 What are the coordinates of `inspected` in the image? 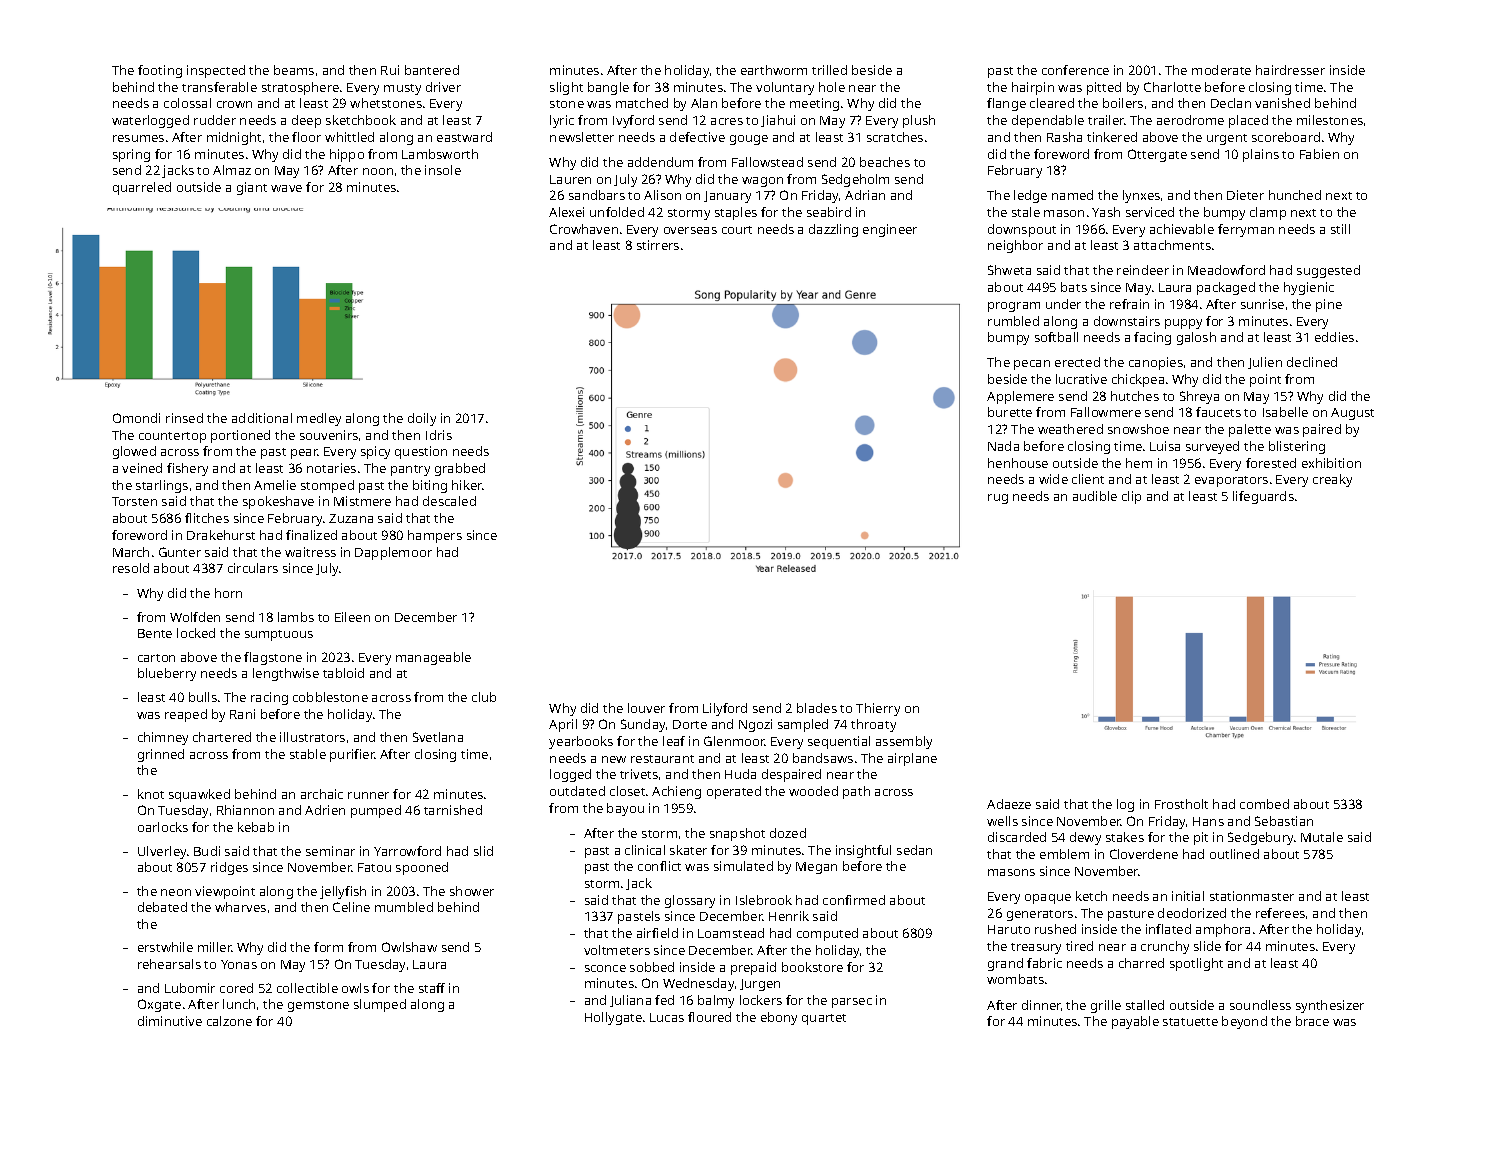 It's located at (216, 71).
